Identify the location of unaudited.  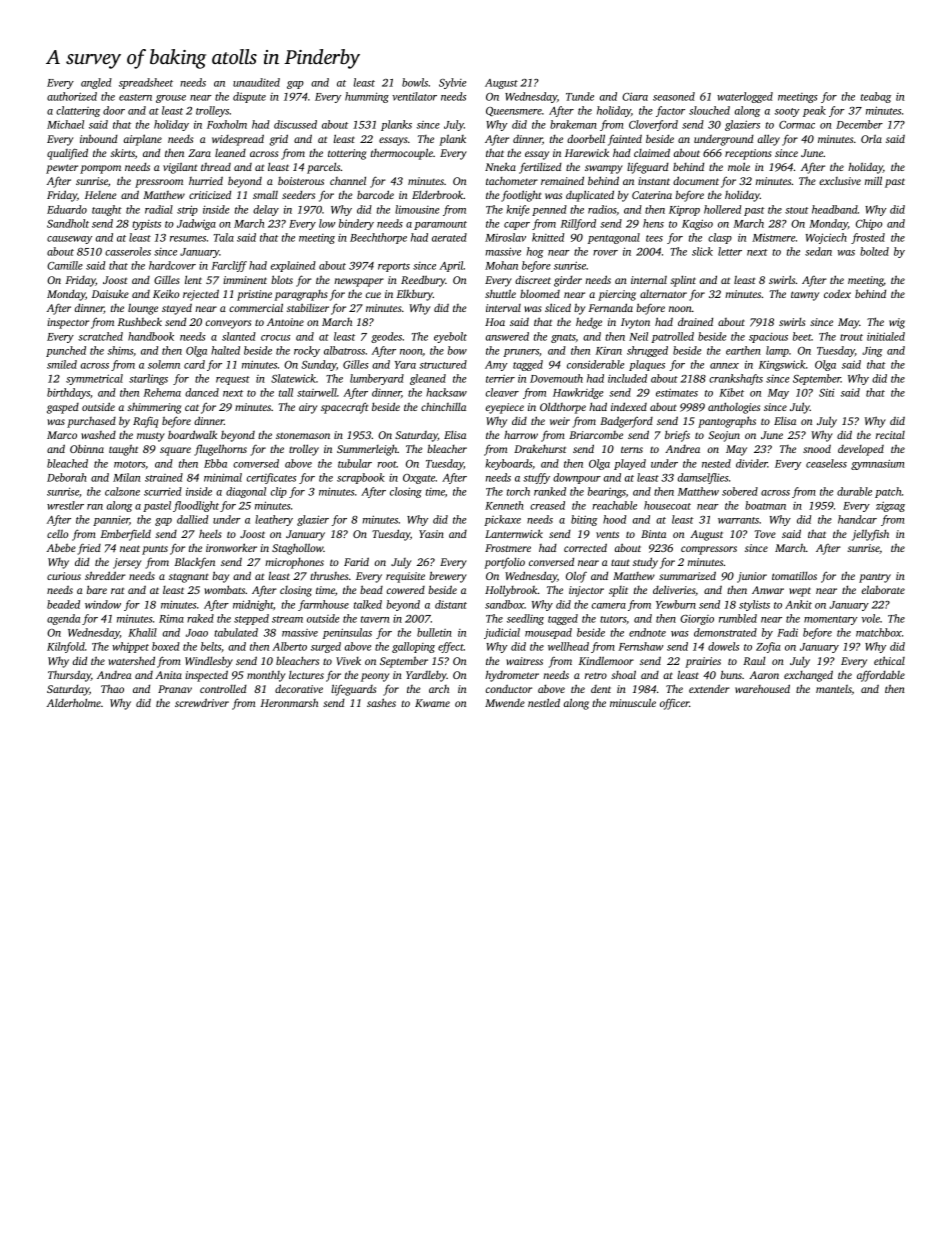
(256, 82).
